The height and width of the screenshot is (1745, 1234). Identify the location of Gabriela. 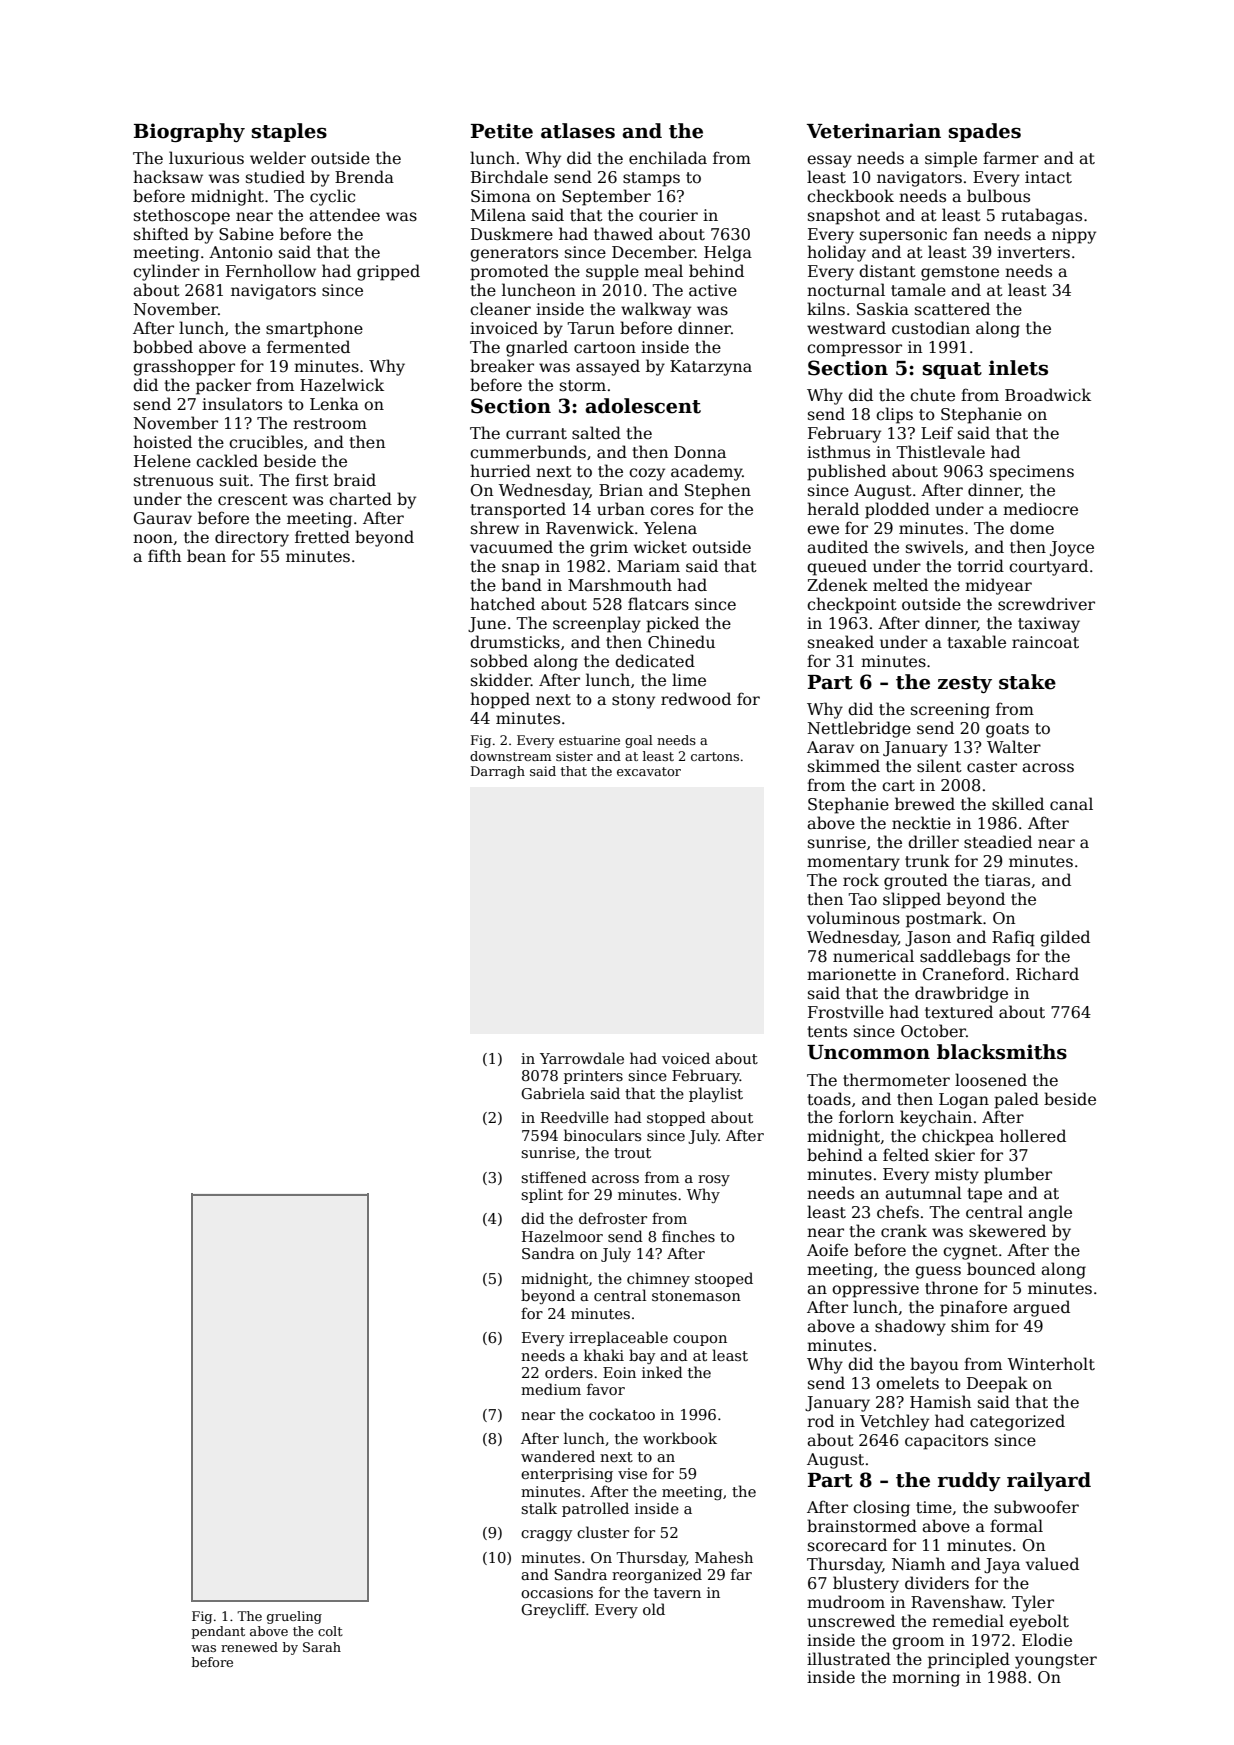
(553, 1093).
